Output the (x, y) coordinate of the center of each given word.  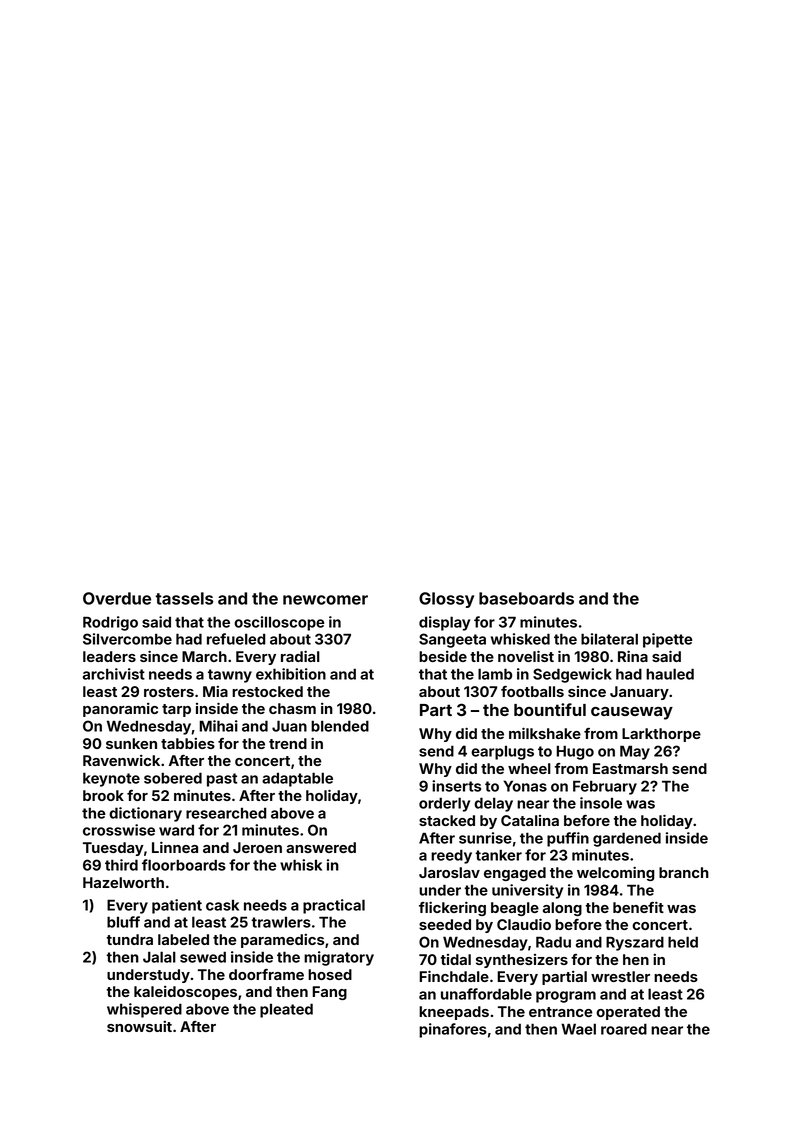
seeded (445, 924)
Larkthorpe (661, 735)
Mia (215, 691)
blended (340, 726)
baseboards (526, 598)
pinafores (453, 1030)
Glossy (446, 600)
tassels (184, 598)
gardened (627, 839)
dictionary (145, 814)
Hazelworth (123, 882)
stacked (447, 820)
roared (624, 1029)
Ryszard (635, 943)
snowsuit (139, 1026)
